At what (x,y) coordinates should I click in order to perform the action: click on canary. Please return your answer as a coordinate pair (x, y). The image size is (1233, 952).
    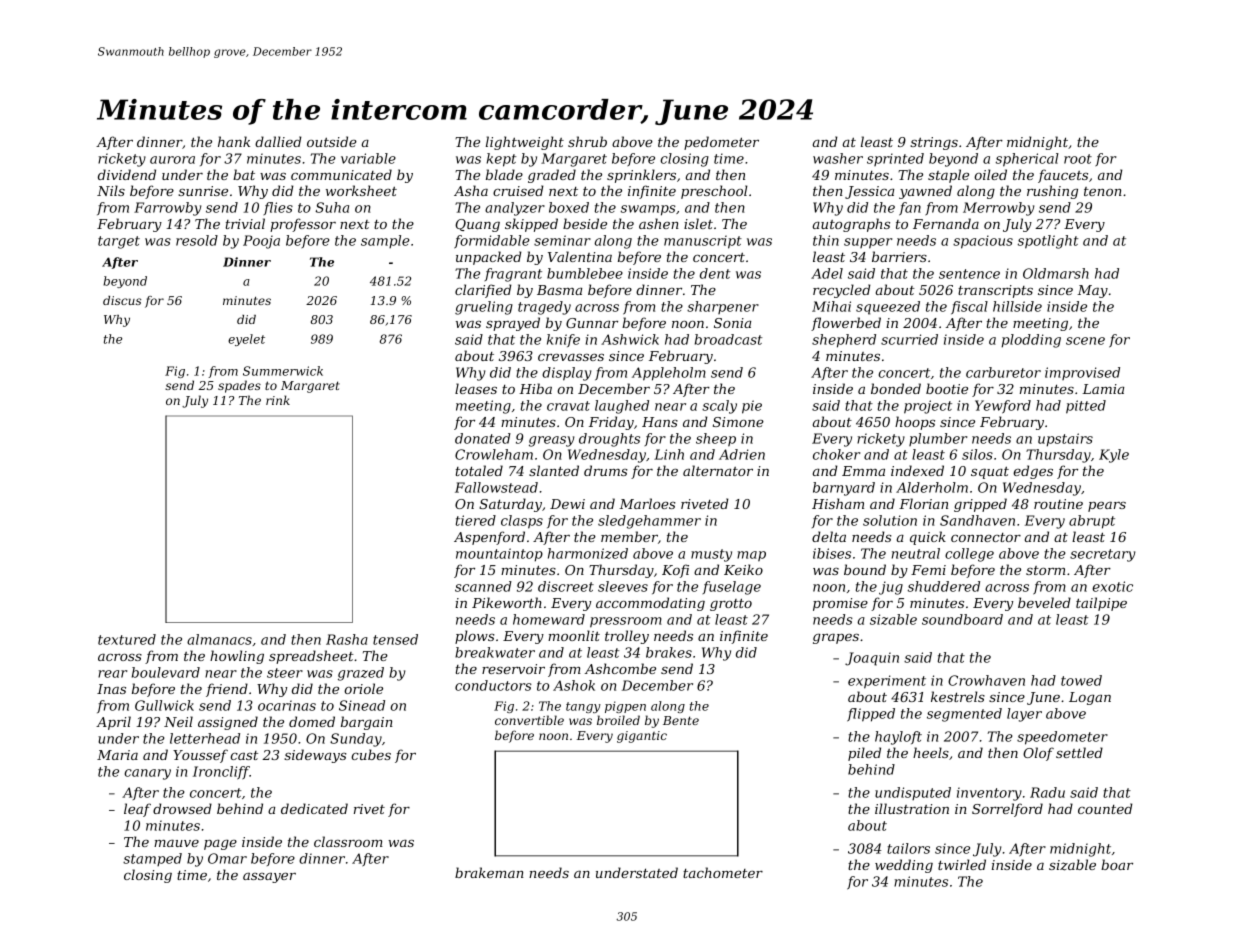
    Looking at the image, I should click on (147, 774).
